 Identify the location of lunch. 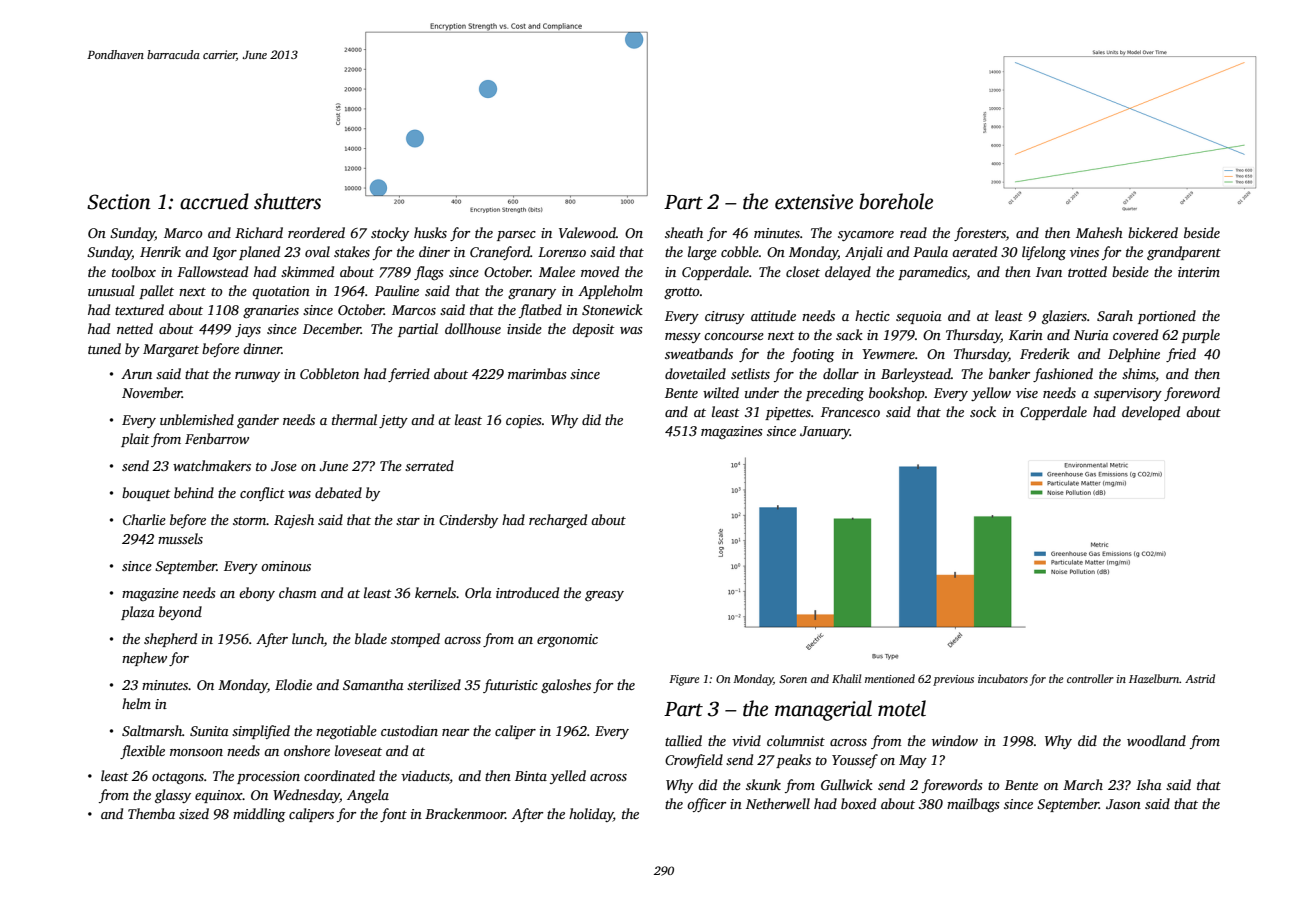
(308, 638).
